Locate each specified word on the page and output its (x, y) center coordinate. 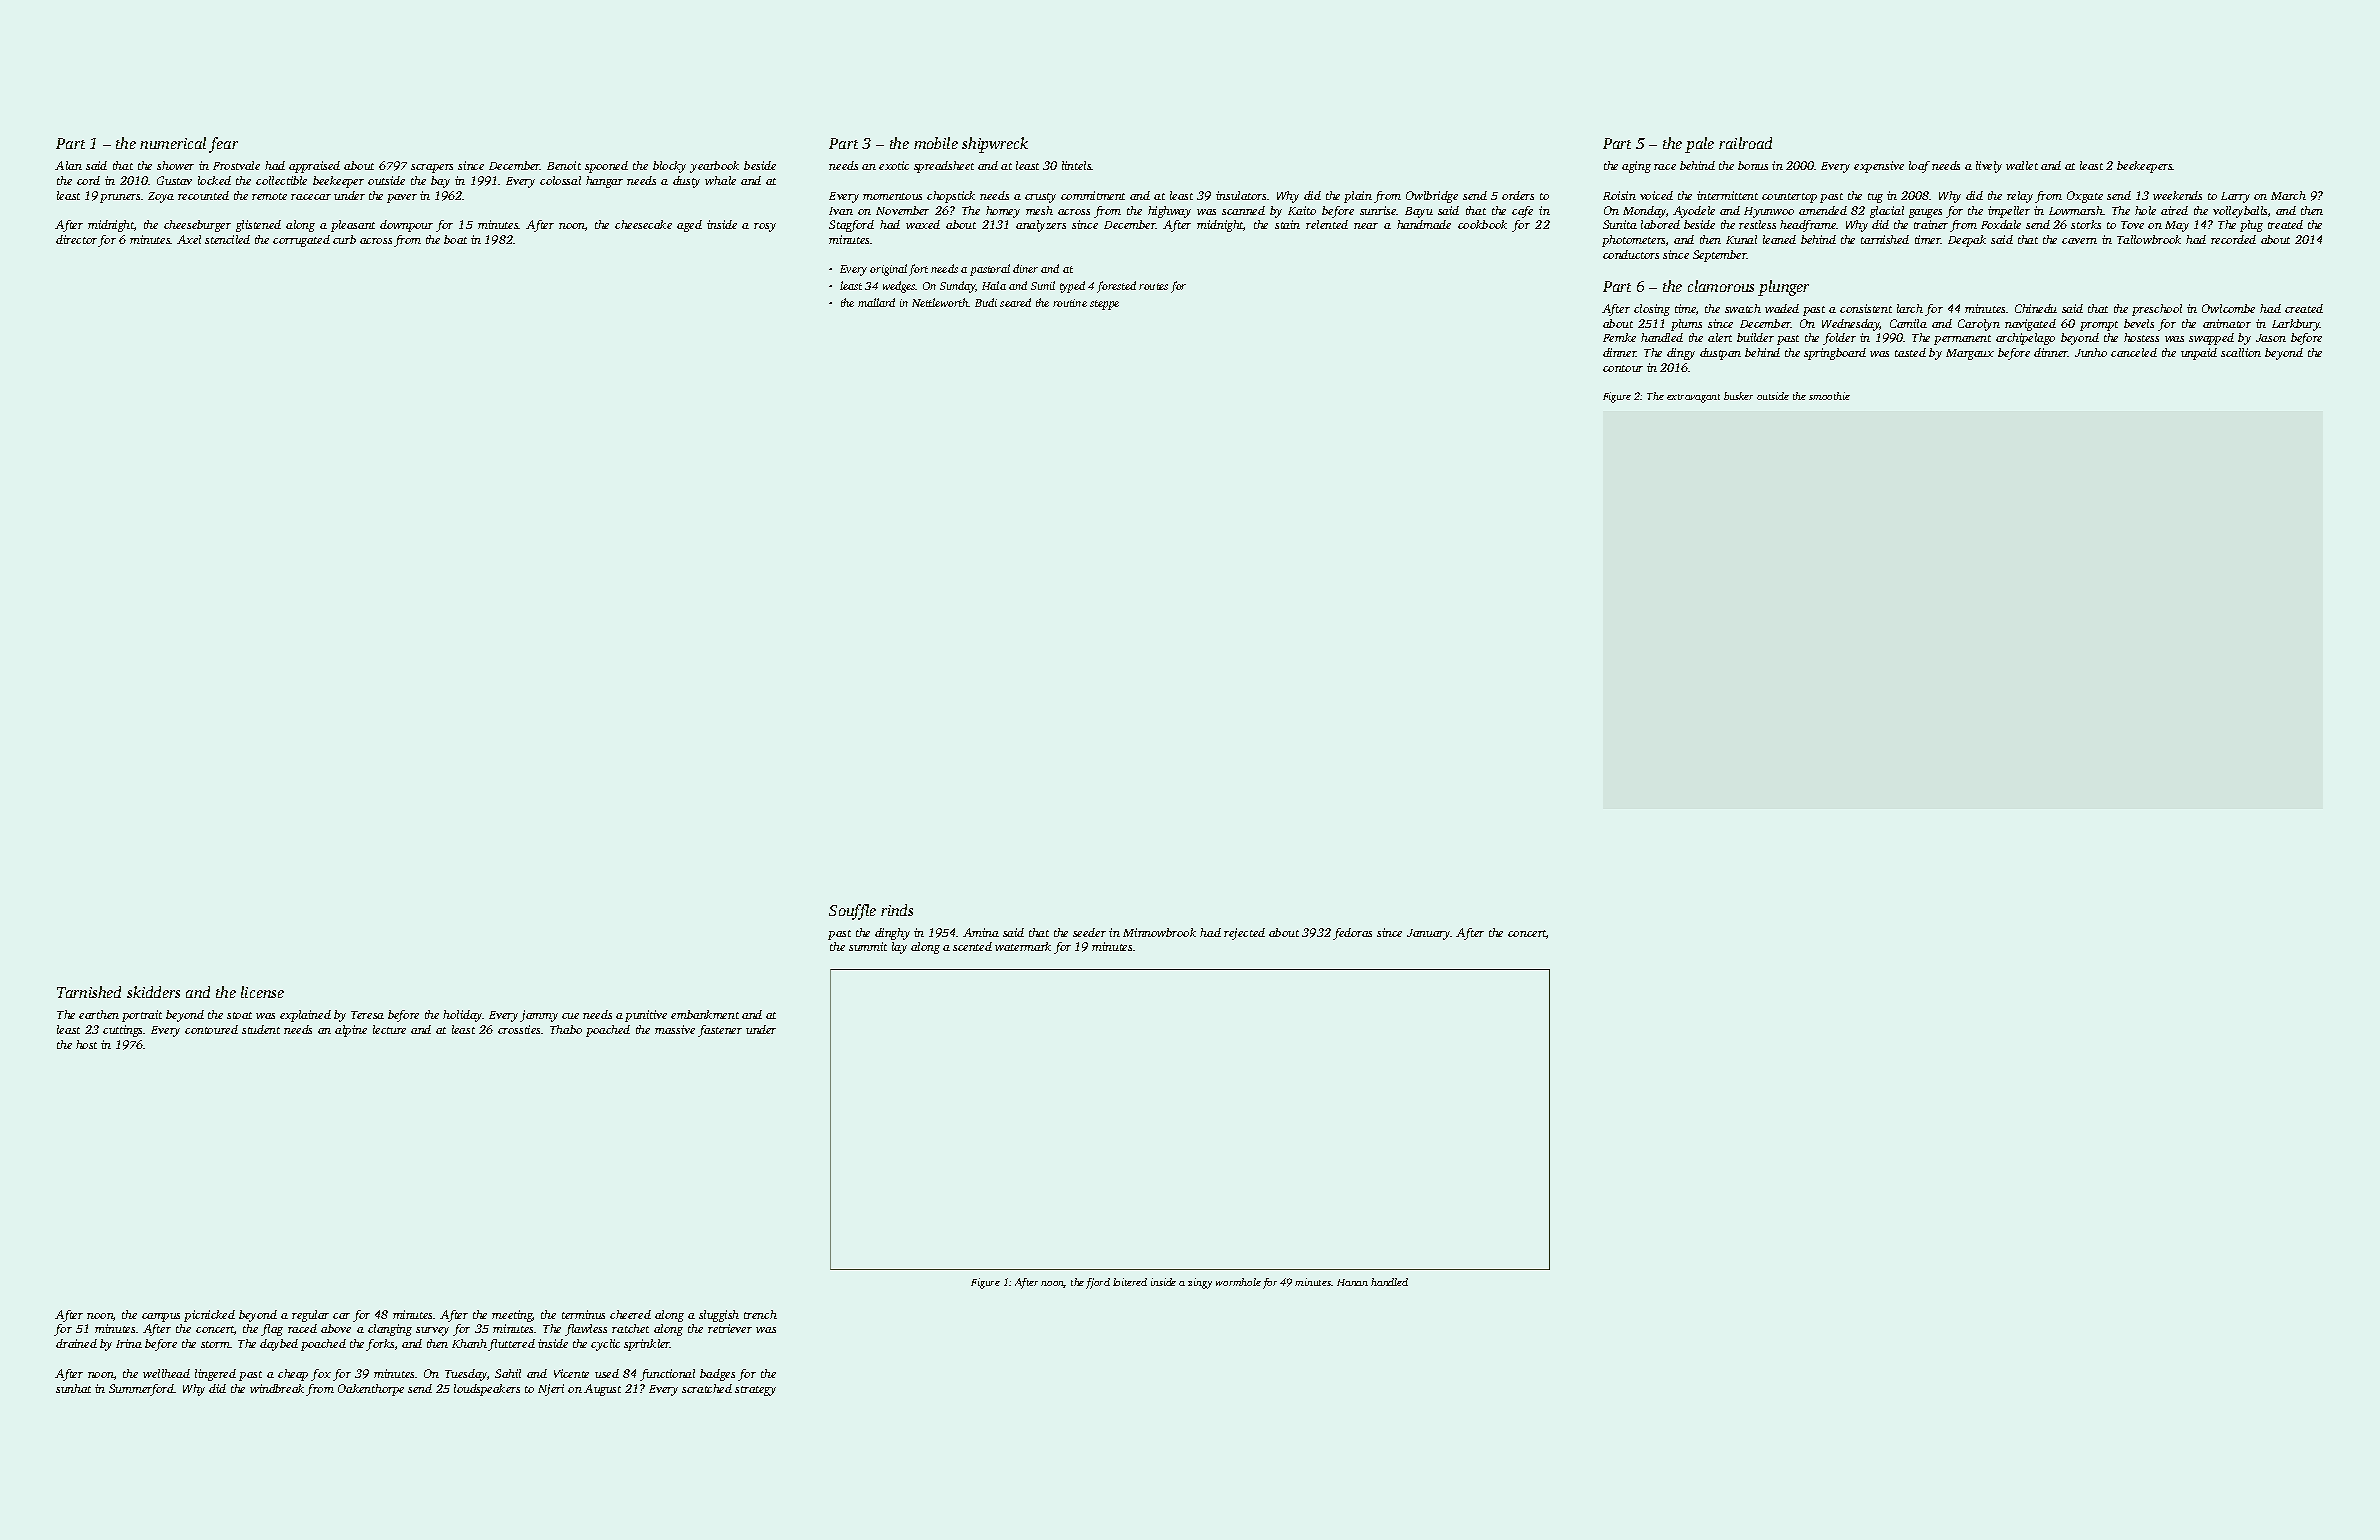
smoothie (1829, 396)
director (76, 239)
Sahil (508, 1373)
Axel (189, 239)
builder (1755, 337)
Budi (986, 302)
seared (1015, 302)
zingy (1200, 1283)
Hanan (1352, 1282)
